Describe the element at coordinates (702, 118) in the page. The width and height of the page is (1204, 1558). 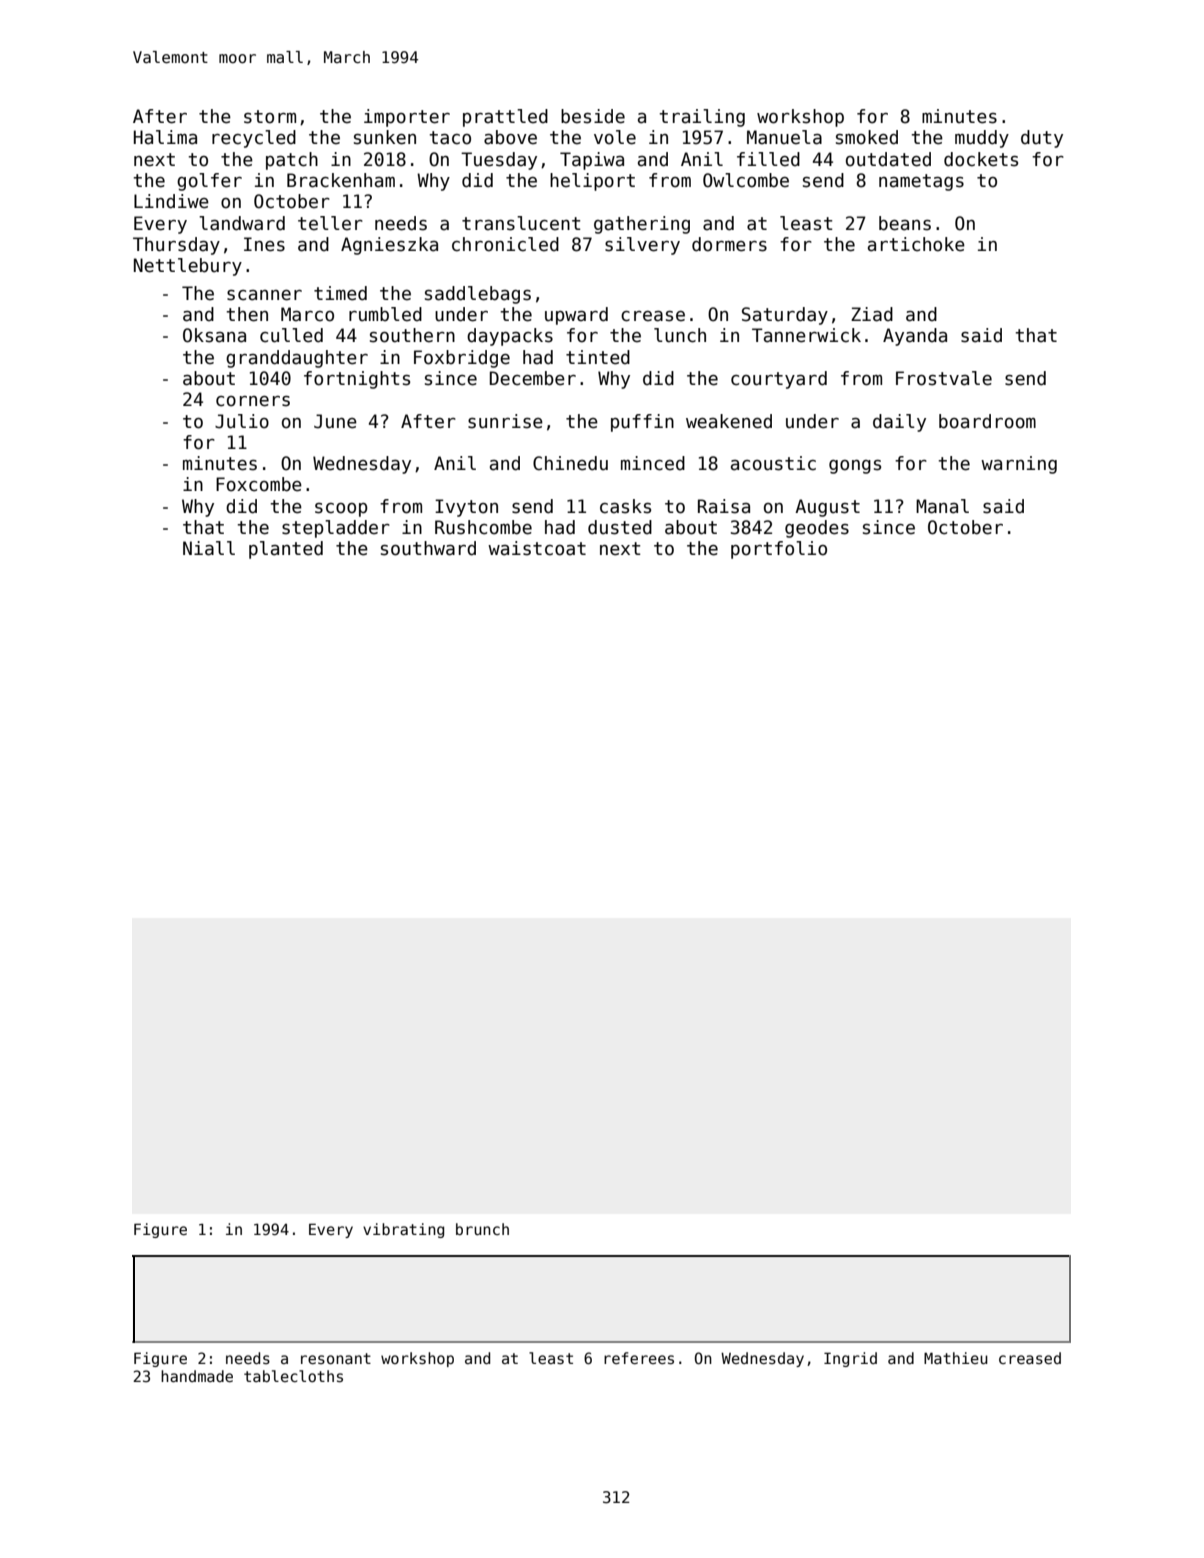
I see `trailing` at that location.
